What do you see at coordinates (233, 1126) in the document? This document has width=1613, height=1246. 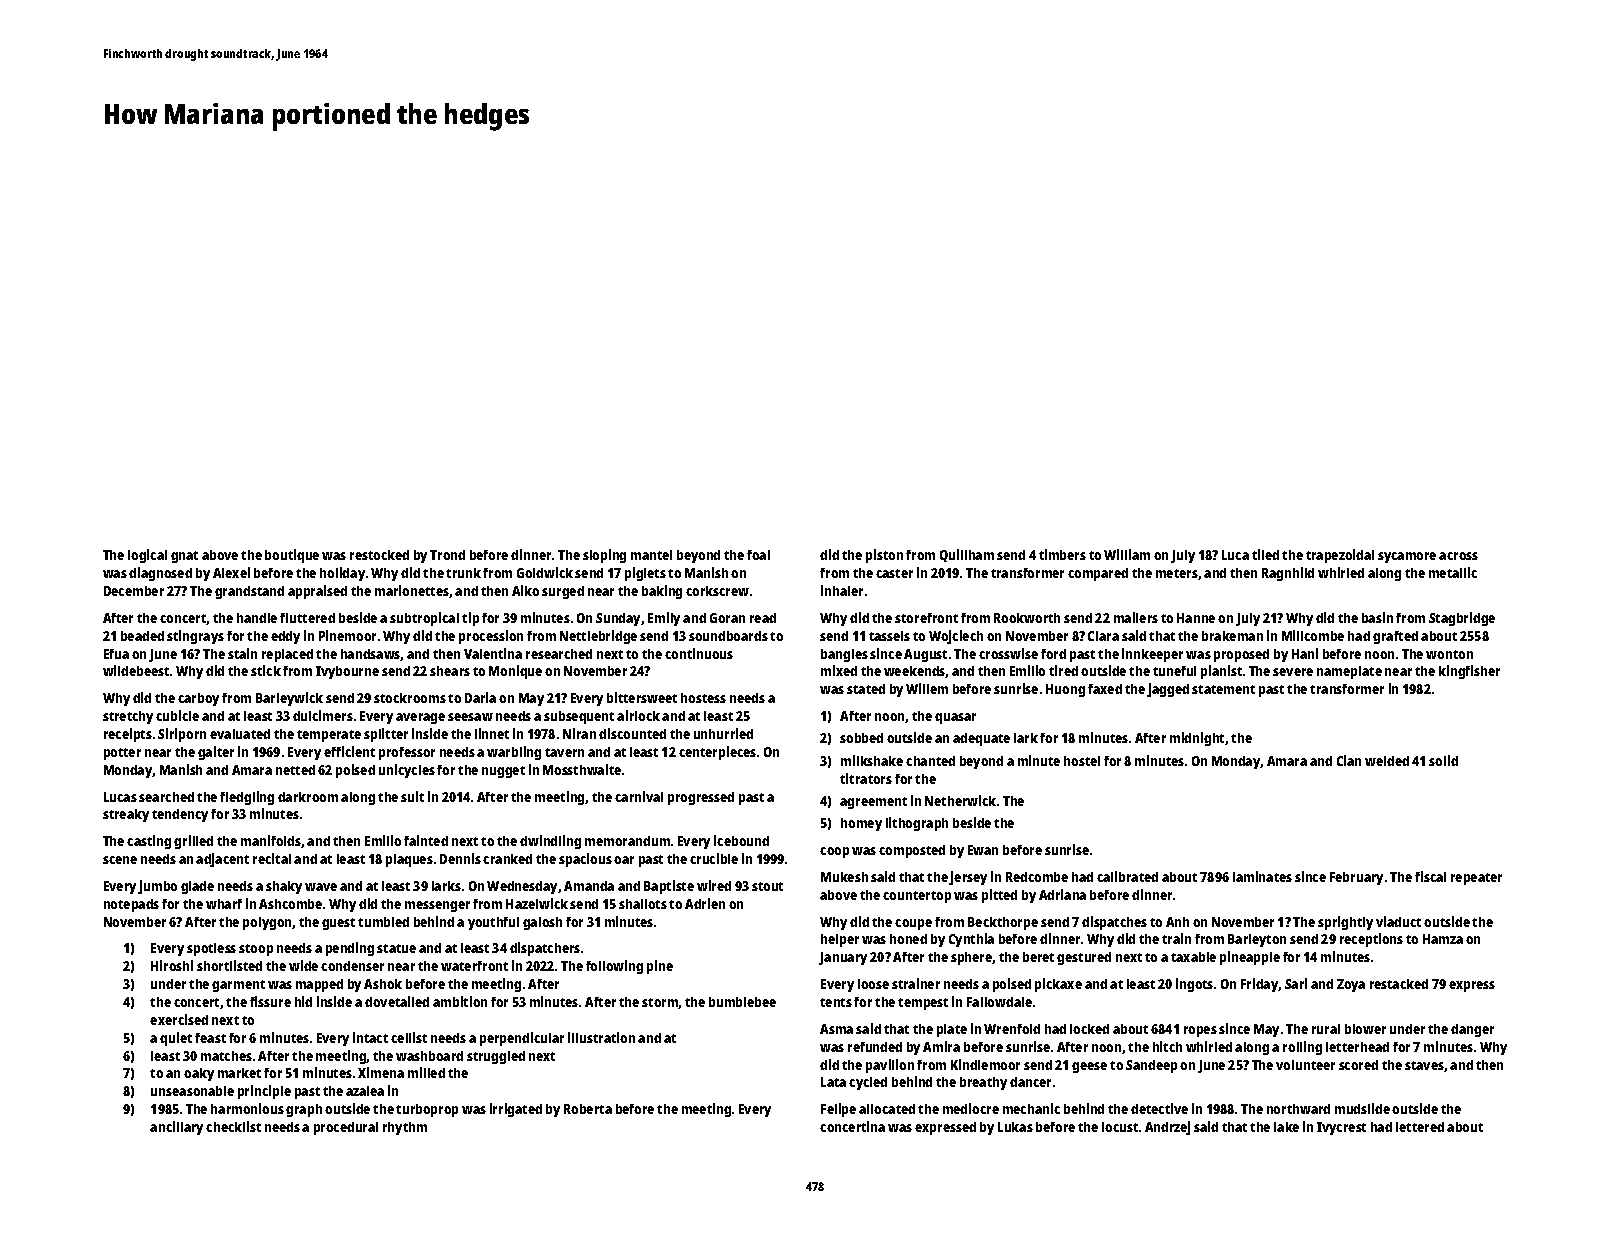 I see `checklist` at bounding box center [233, 1126].
